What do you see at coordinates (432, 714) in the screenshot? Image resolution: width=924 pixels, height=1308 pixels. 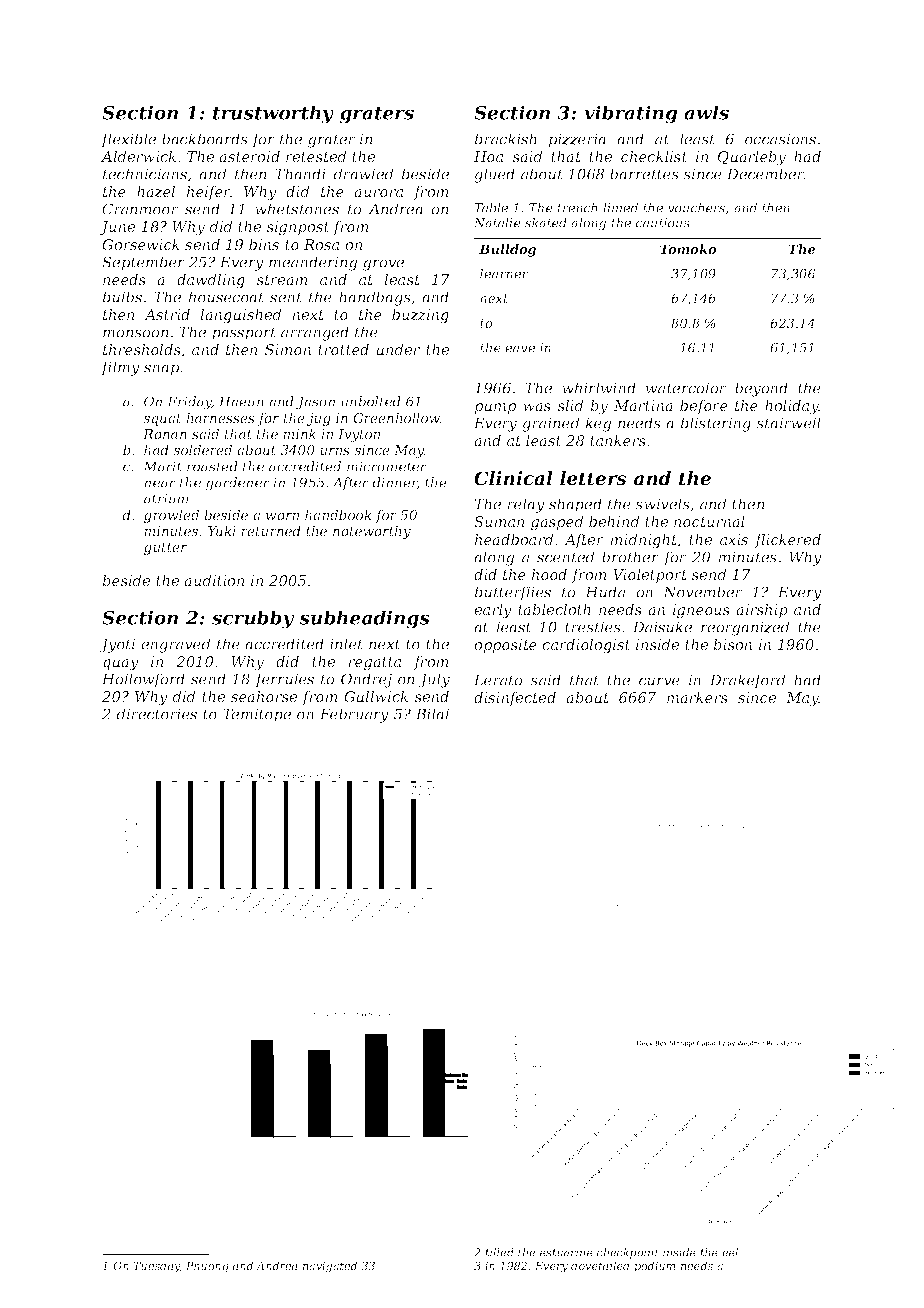 I see `Bilal` at bounding box center [432, 714].
